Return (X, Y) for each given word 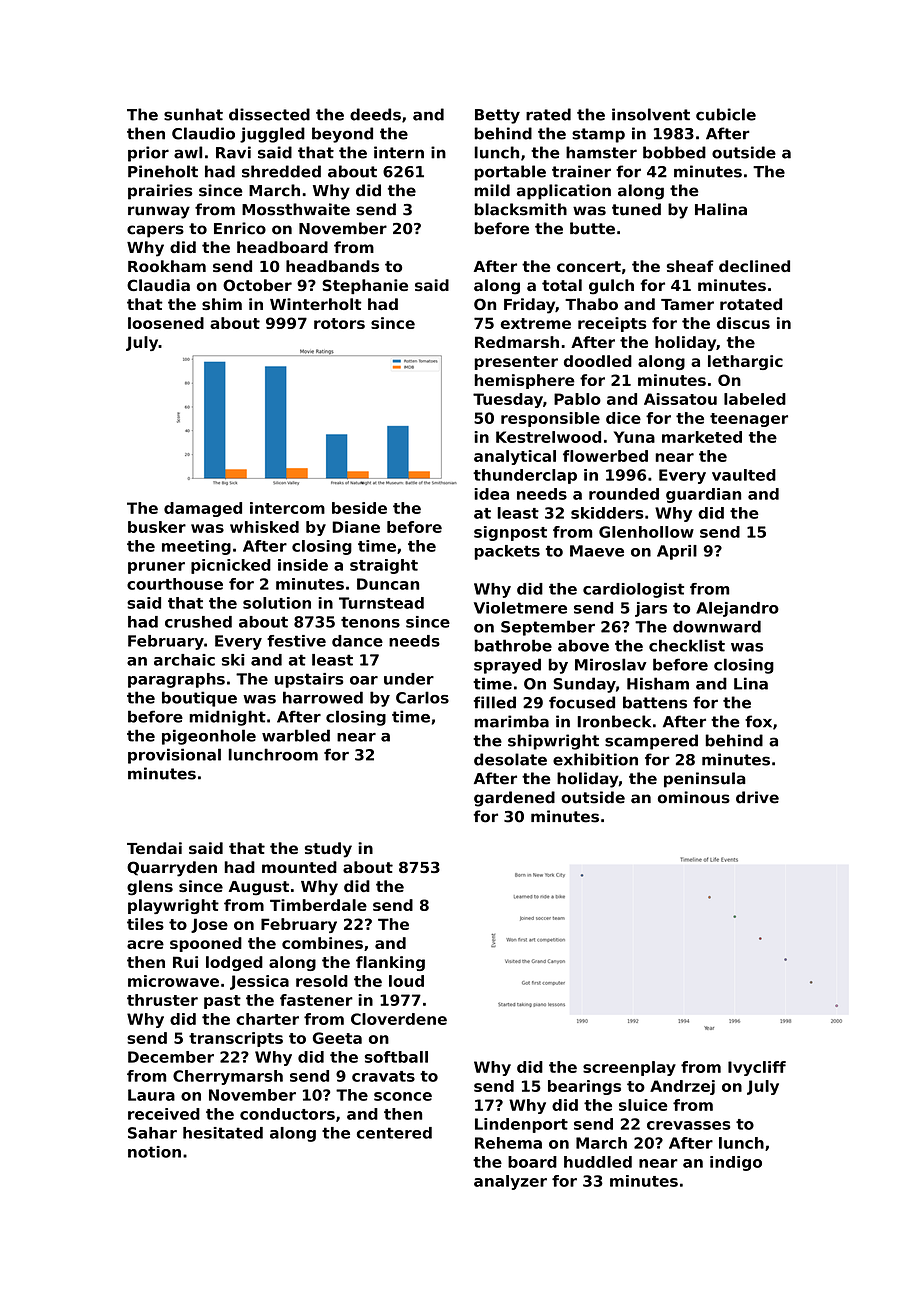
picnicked (231, 566)
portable (510, 173)
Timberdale (318, 905)
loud (406, 981)
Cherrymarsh (228, 1077)
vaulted (744, 475)
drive (757, 797)
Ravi (233, 152)
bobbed (674, 152)
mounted (299, 867)
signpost (510, 533)
